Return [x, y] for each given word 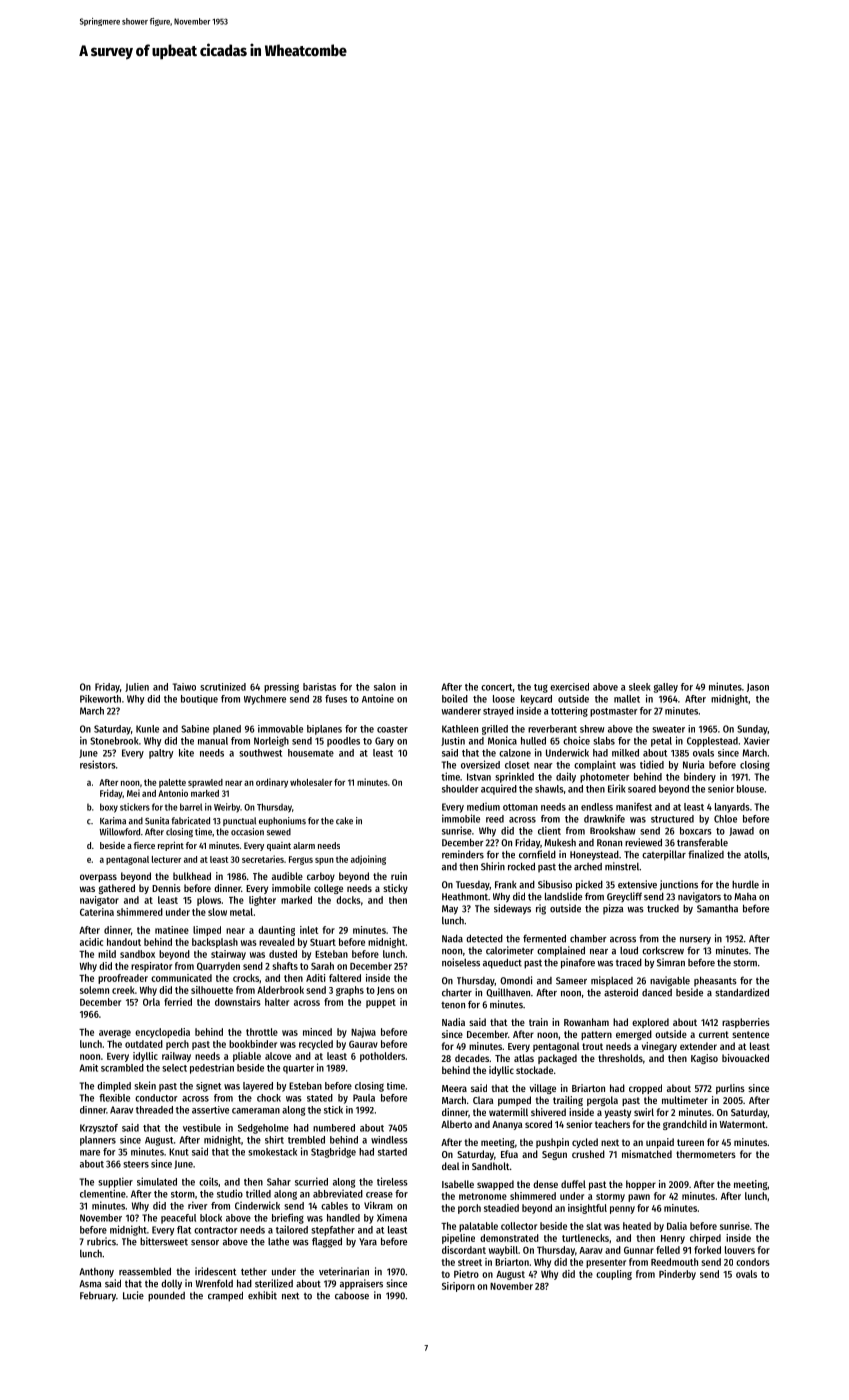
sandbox [137, 954]
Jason [758, 687]
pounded [166, 1296]
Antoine [378, 698]
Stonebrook [114, 741]
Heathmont [465, 896]
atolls [755, 854]
